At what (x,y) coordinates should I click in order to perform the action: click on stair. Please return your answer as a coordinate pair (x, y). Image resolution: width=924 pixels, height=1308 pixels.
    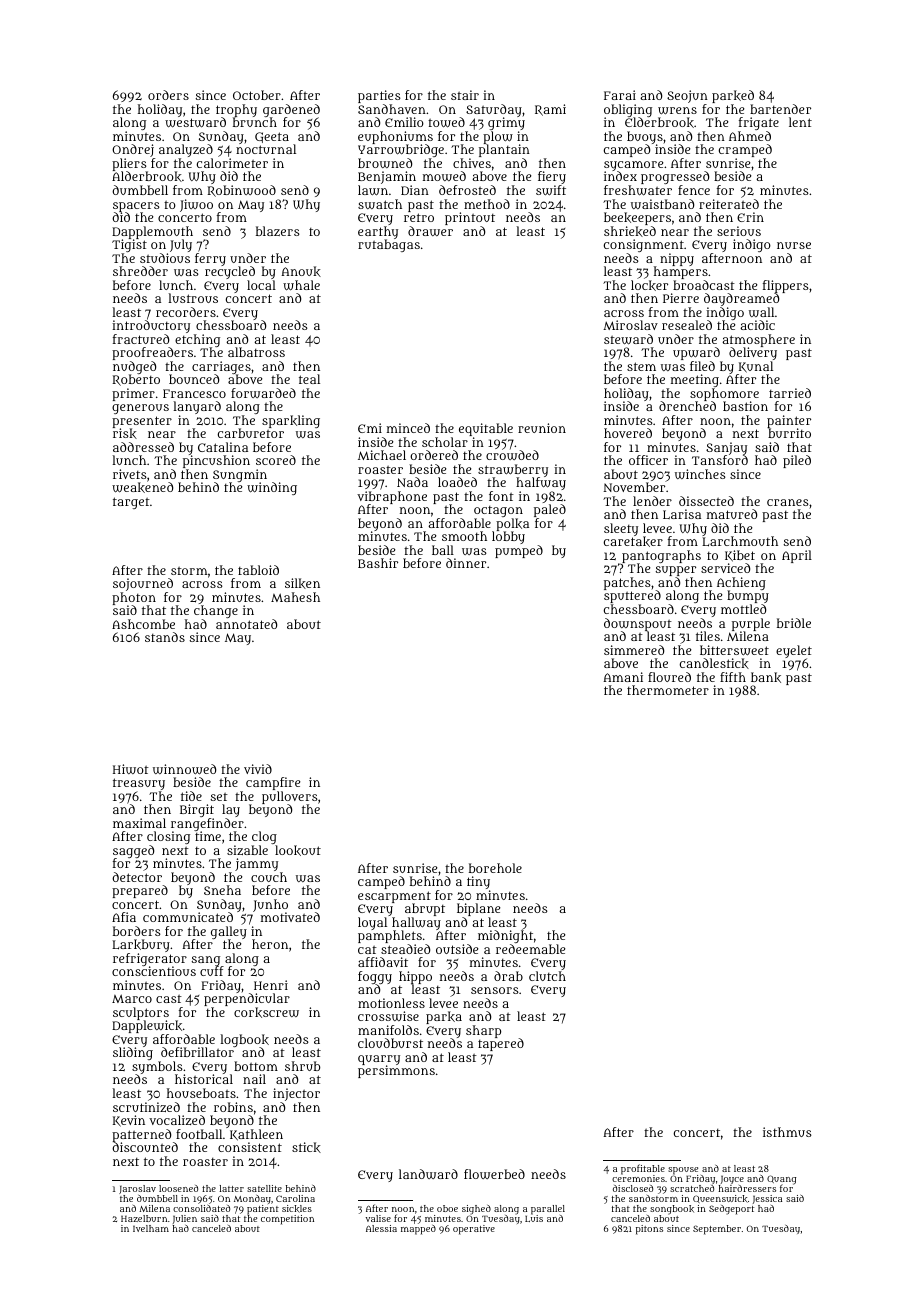
    Looking at the image, I should click on (465, 95).
